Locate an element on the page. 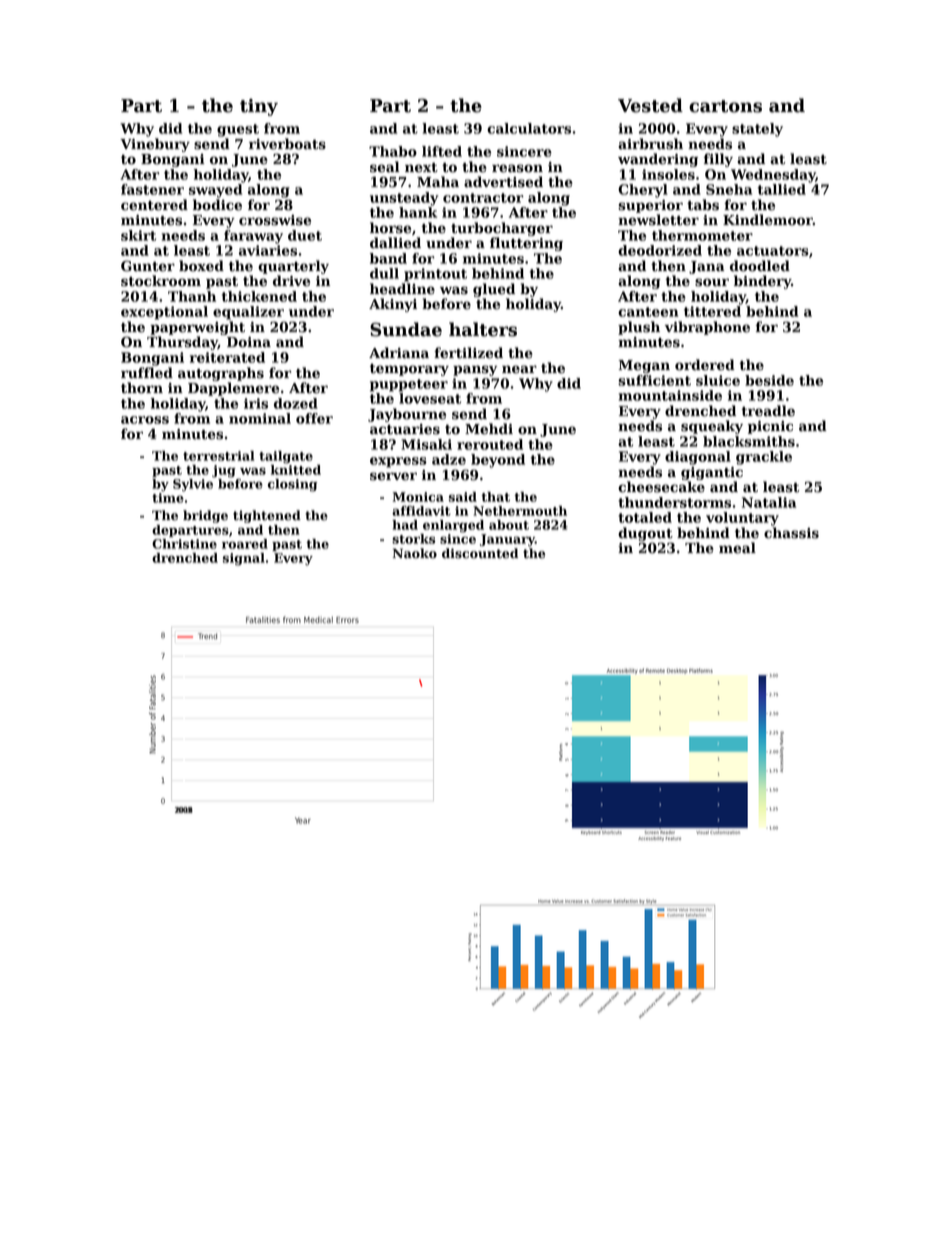  dallied is located at coordinates (395, 243).
